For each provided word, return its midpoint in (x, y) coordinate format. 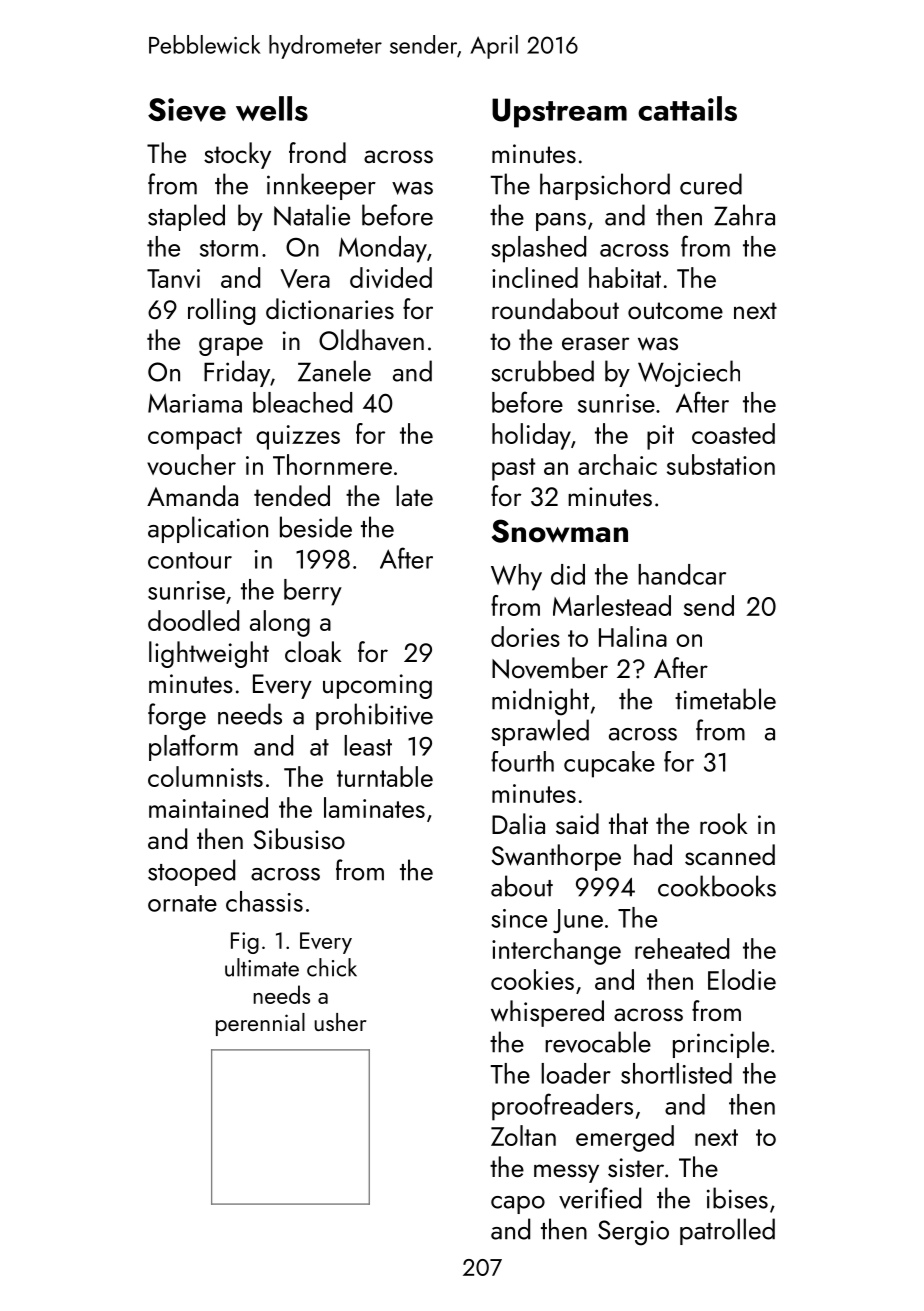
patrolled (727, 1231)
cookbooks (717, 886)
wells (272, 108)
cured (711, 184)
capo (518, 1205)
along (280, 623)
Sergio (633, 1233)
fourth (522, 761)
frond (317, 152)
